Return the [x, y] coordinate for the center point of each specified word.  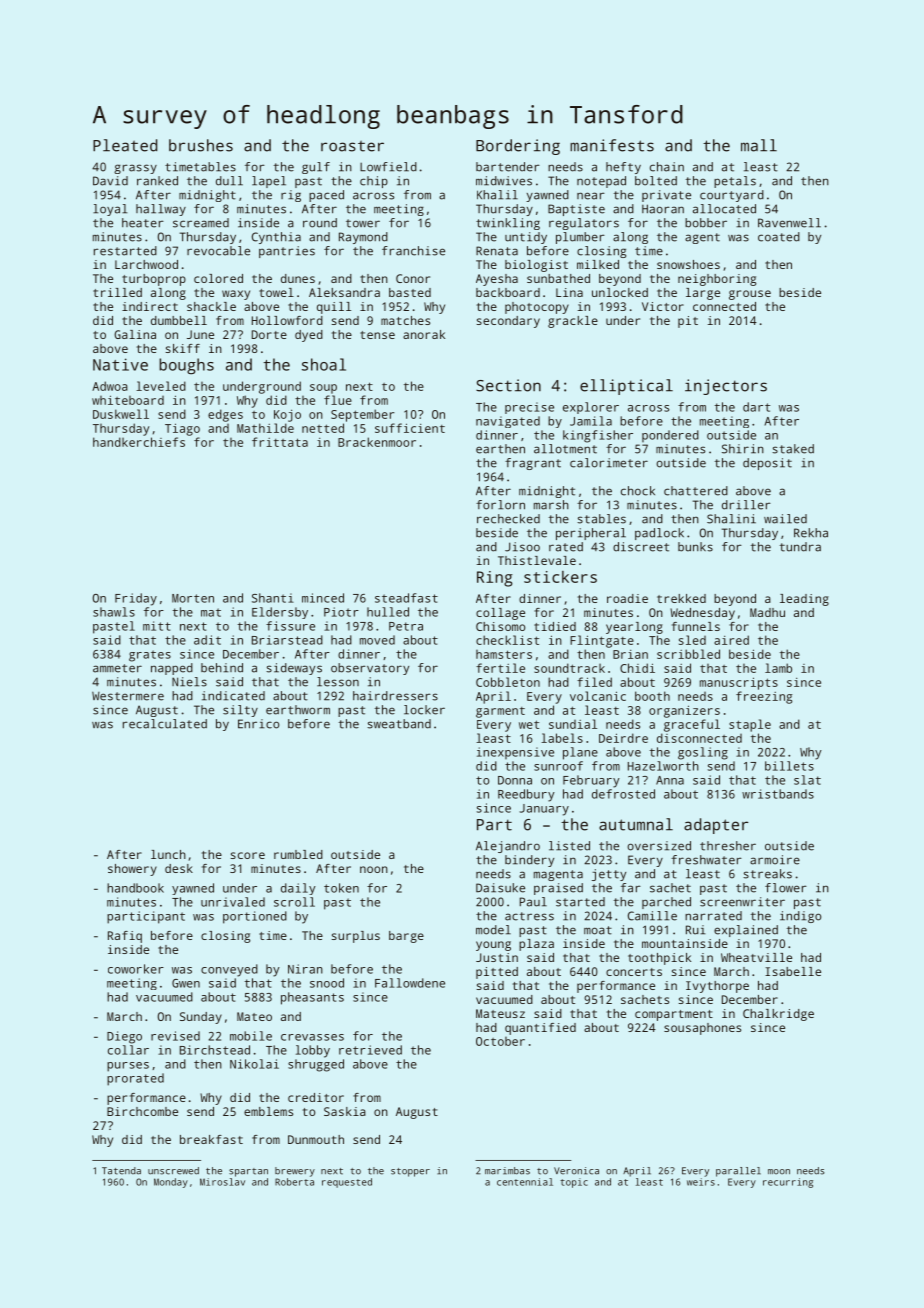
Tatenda [121, 1171]
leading [804, 600]
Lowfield [388, 167]
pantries [287, 252]
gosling [703, 753]
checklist [507, 640]
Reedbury [526, 795]
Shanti [273, 598]
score [248, 855]
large [703, 294]
